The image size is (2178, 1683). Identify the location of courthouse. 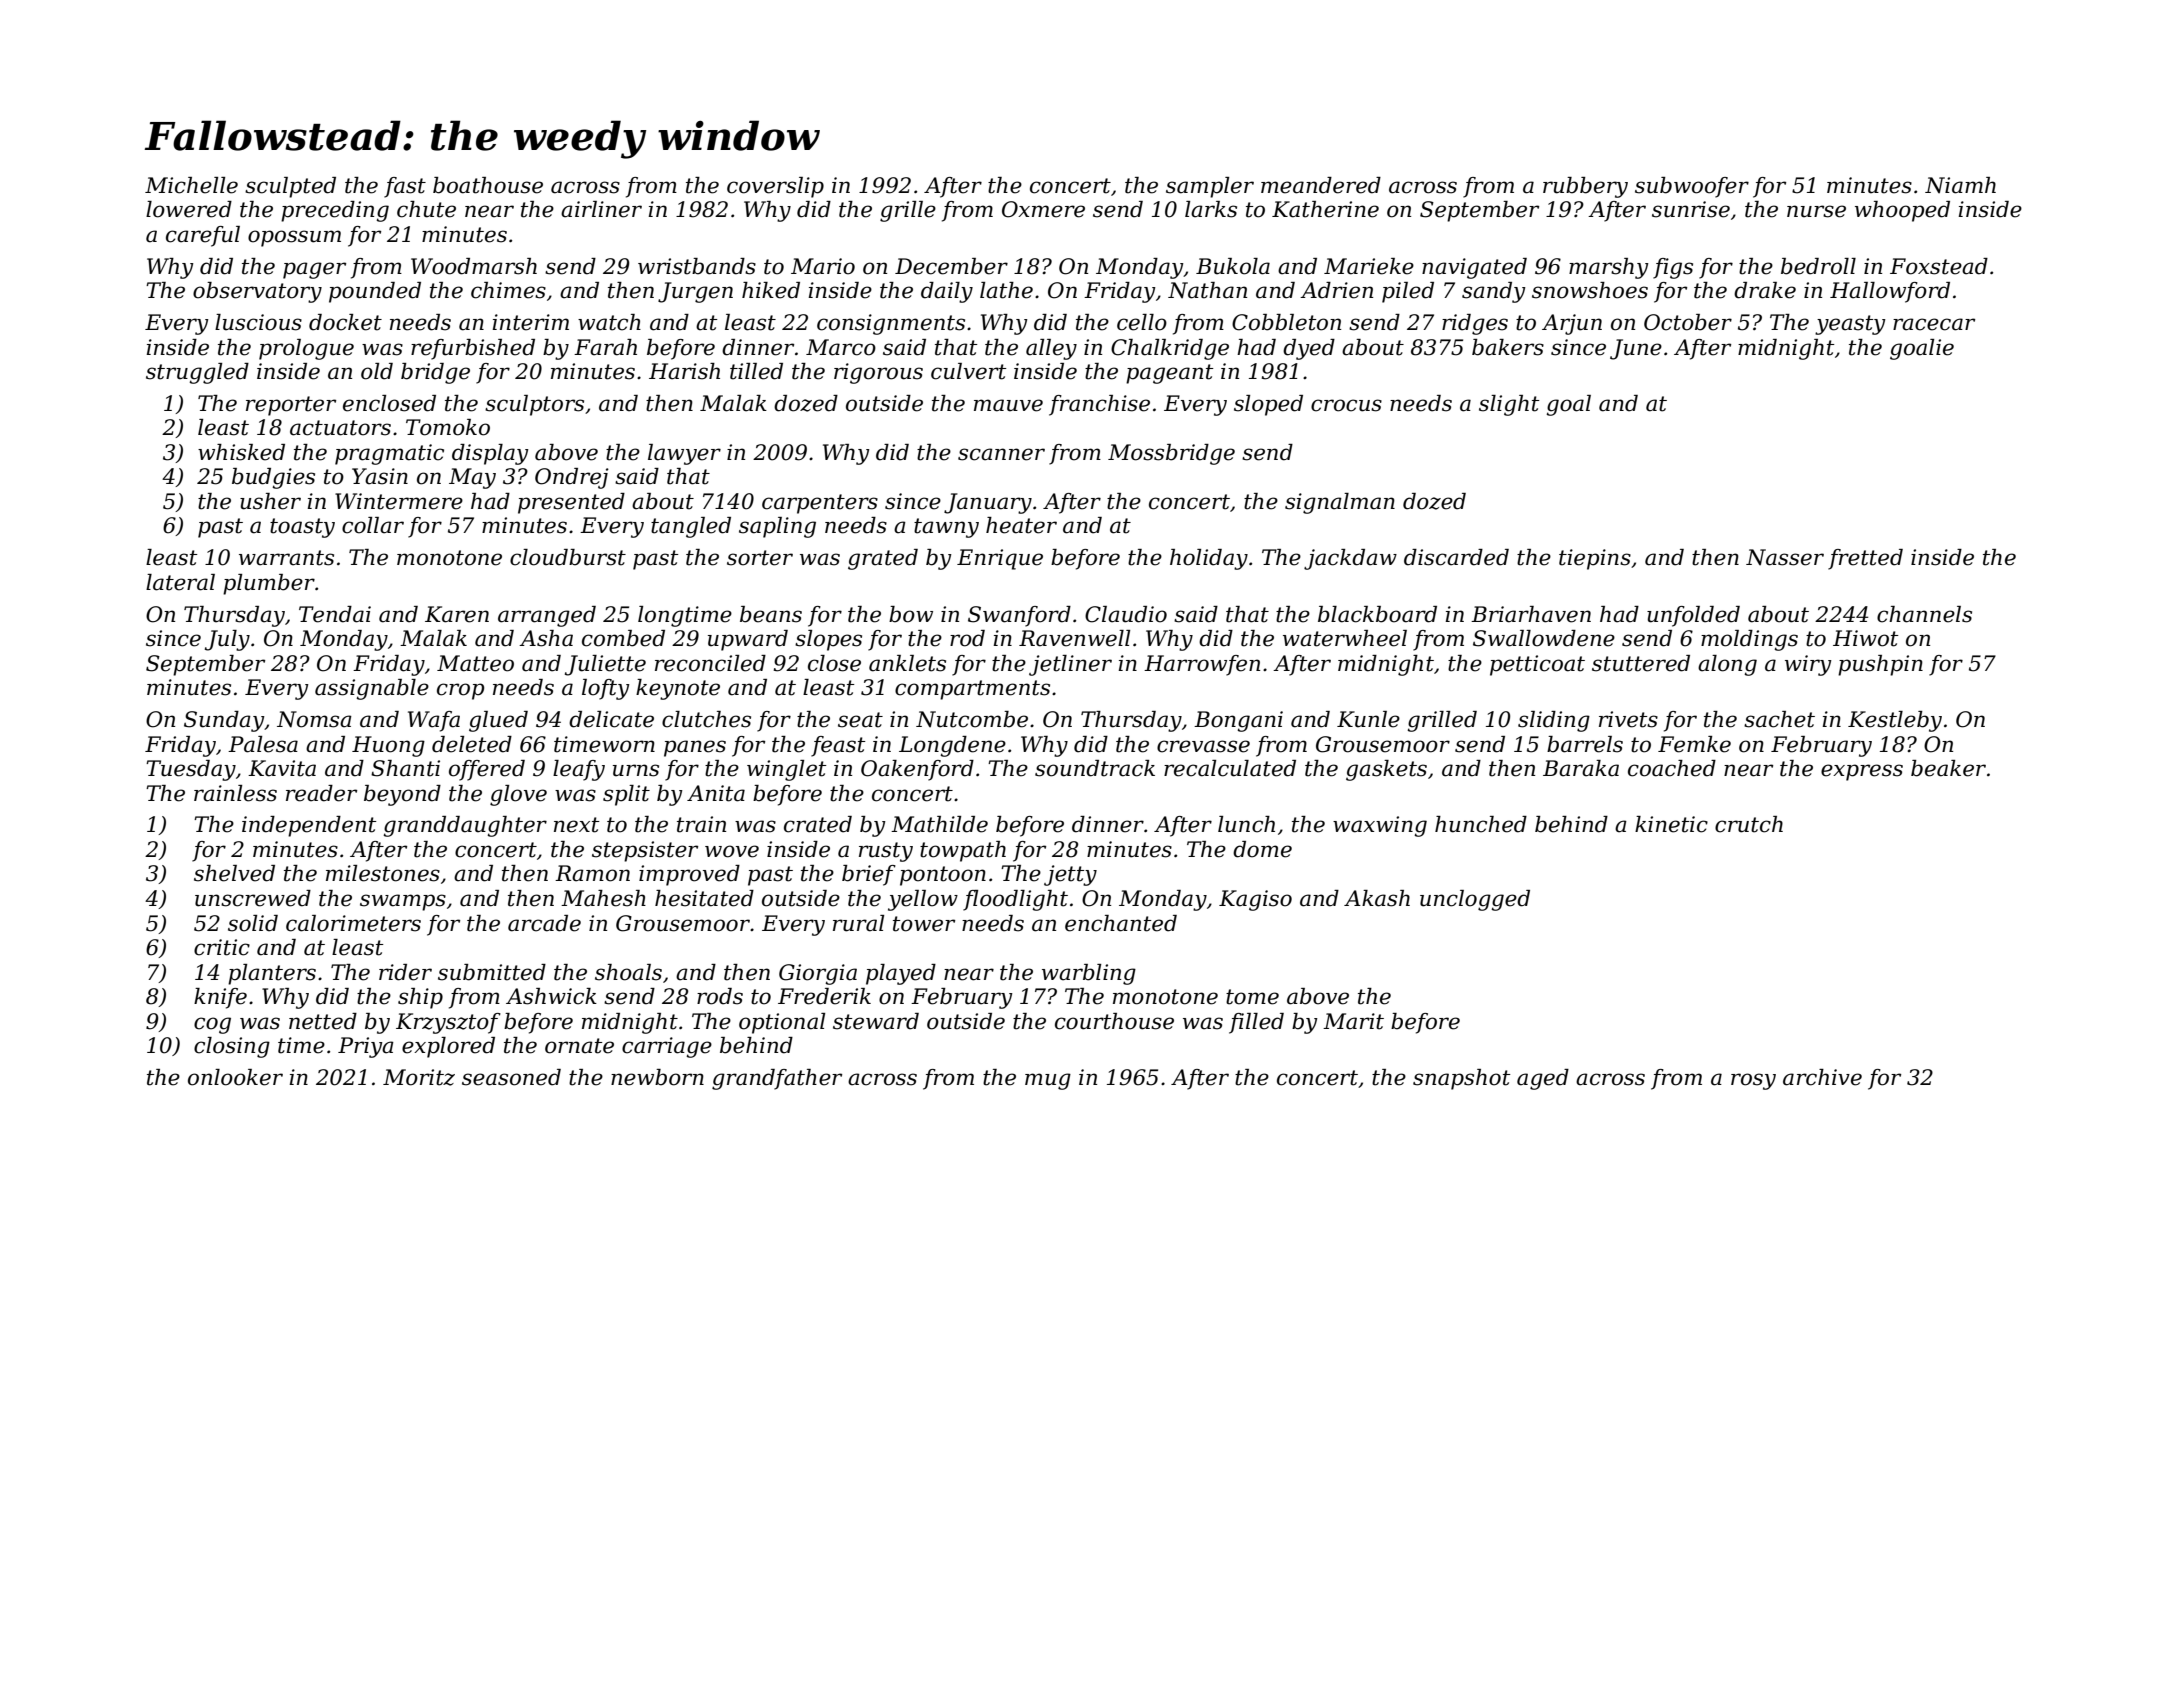
(1114, 1021).
